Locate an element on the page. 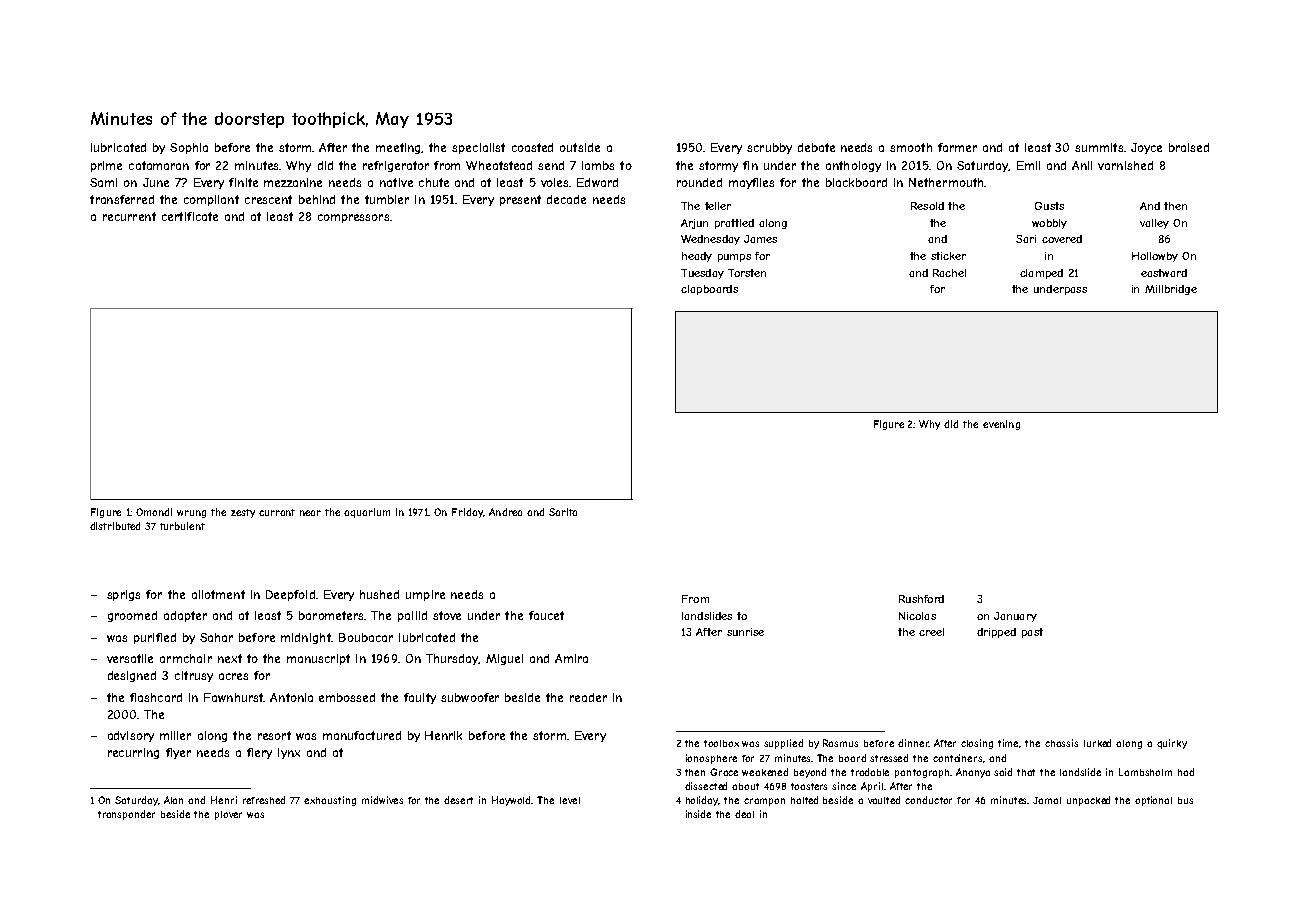 Image resolution: width=1308 pixels, height=924 pixels. reader is located at coordinates (588, 697).
